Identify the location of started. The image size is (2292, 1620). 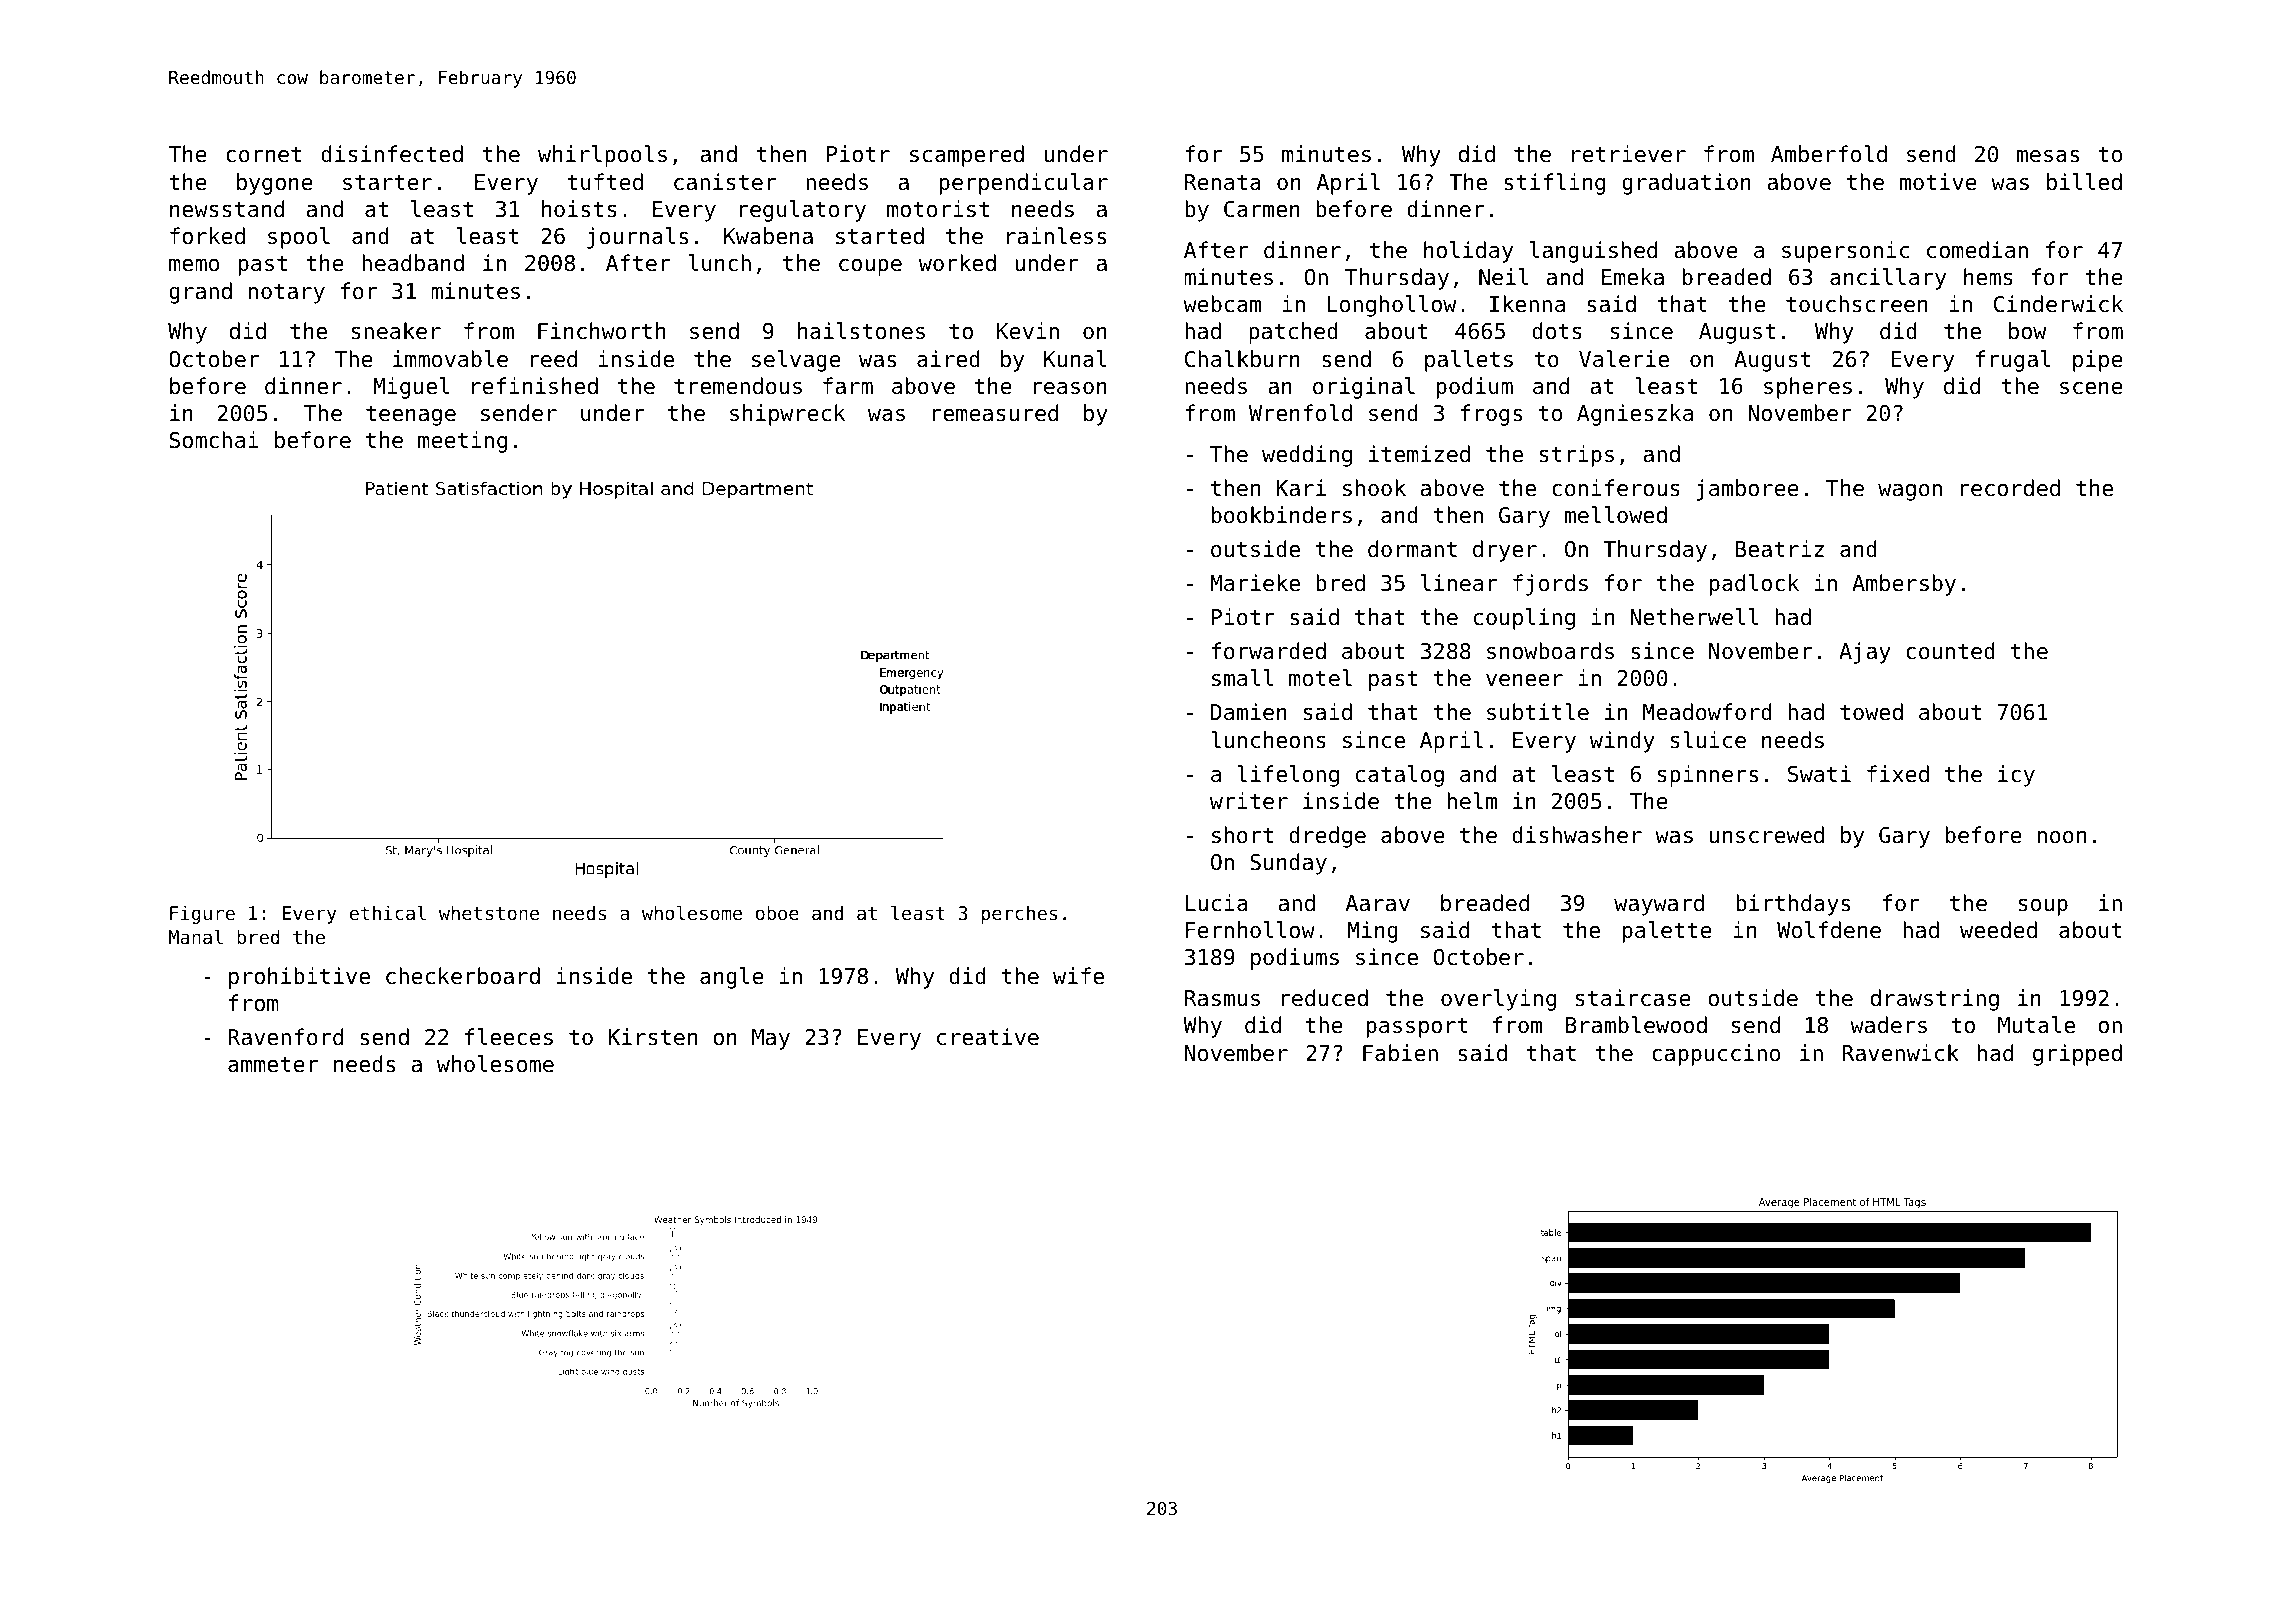
(880, 236).
